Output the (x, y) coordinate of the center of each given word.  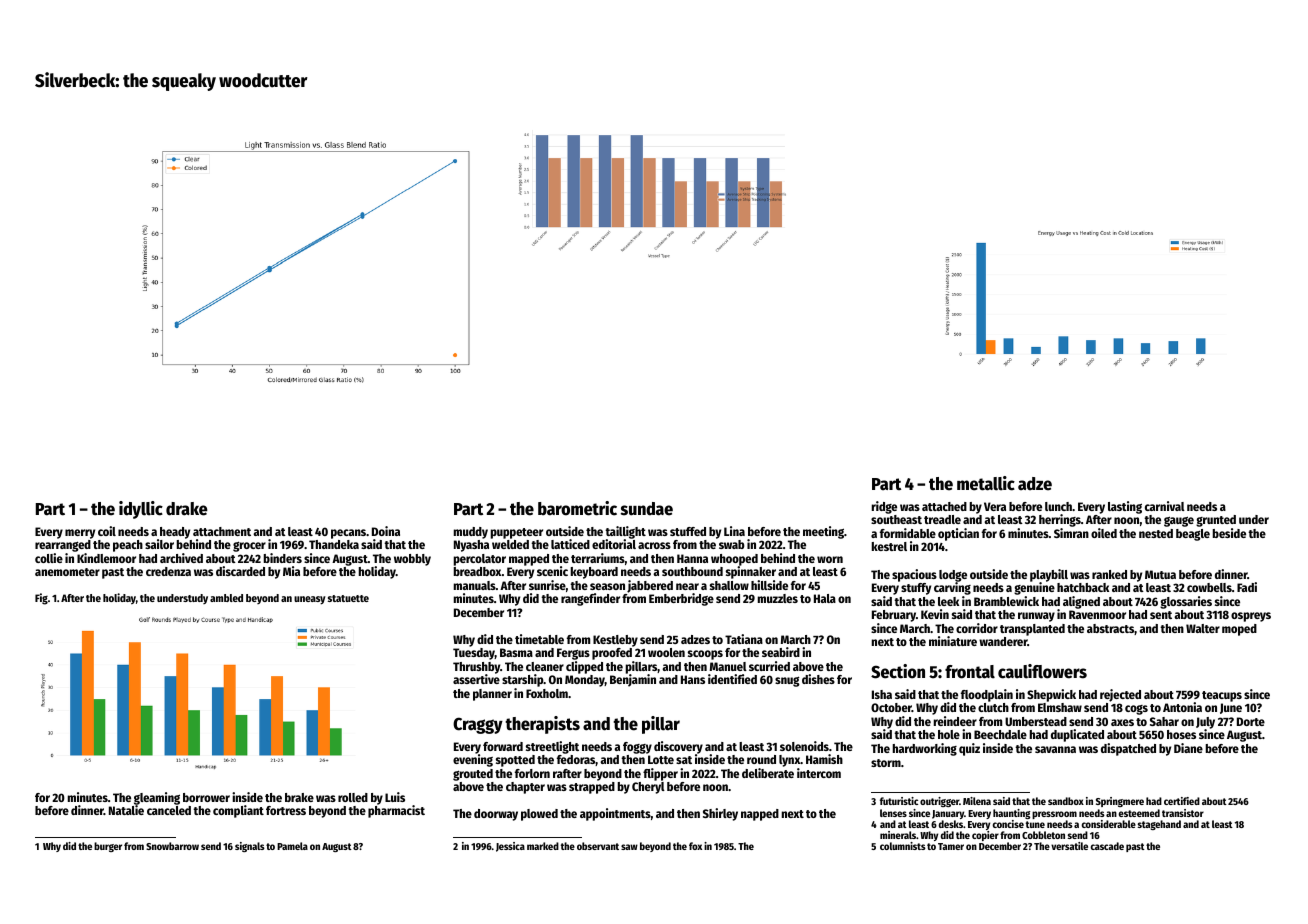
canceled (169, 810)
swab (732, 544)
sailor (159, 544)
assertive (476, 679)
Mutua (1160, 574)
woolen (666, 652)
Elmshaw (1060, 707)
